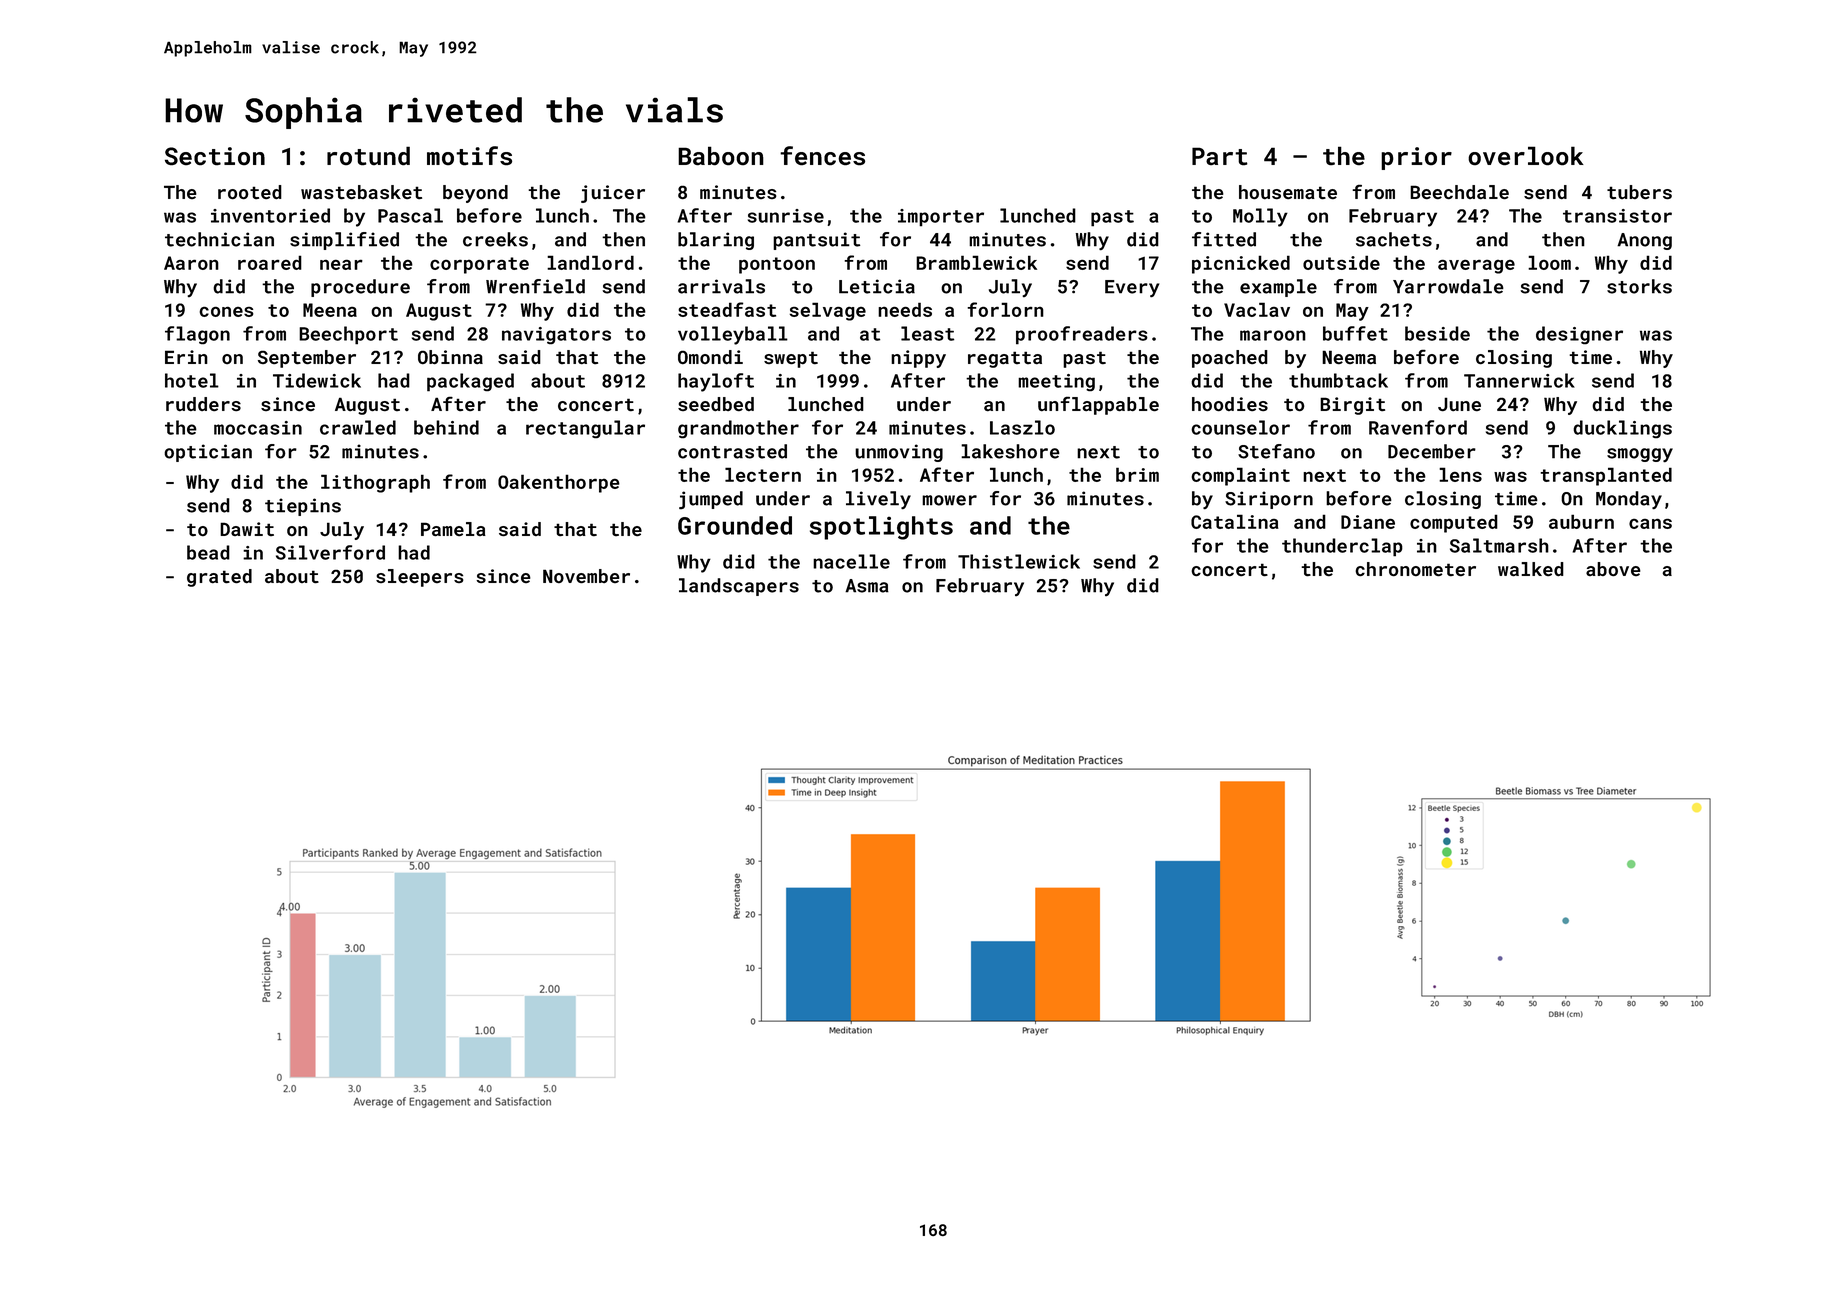 Image resolution: width=1837 pixels, height=1299 pixels. What do you see at coordinates (375, 483) in the screenshot?
I see `lithograph` at bounding box center [375, 483].
